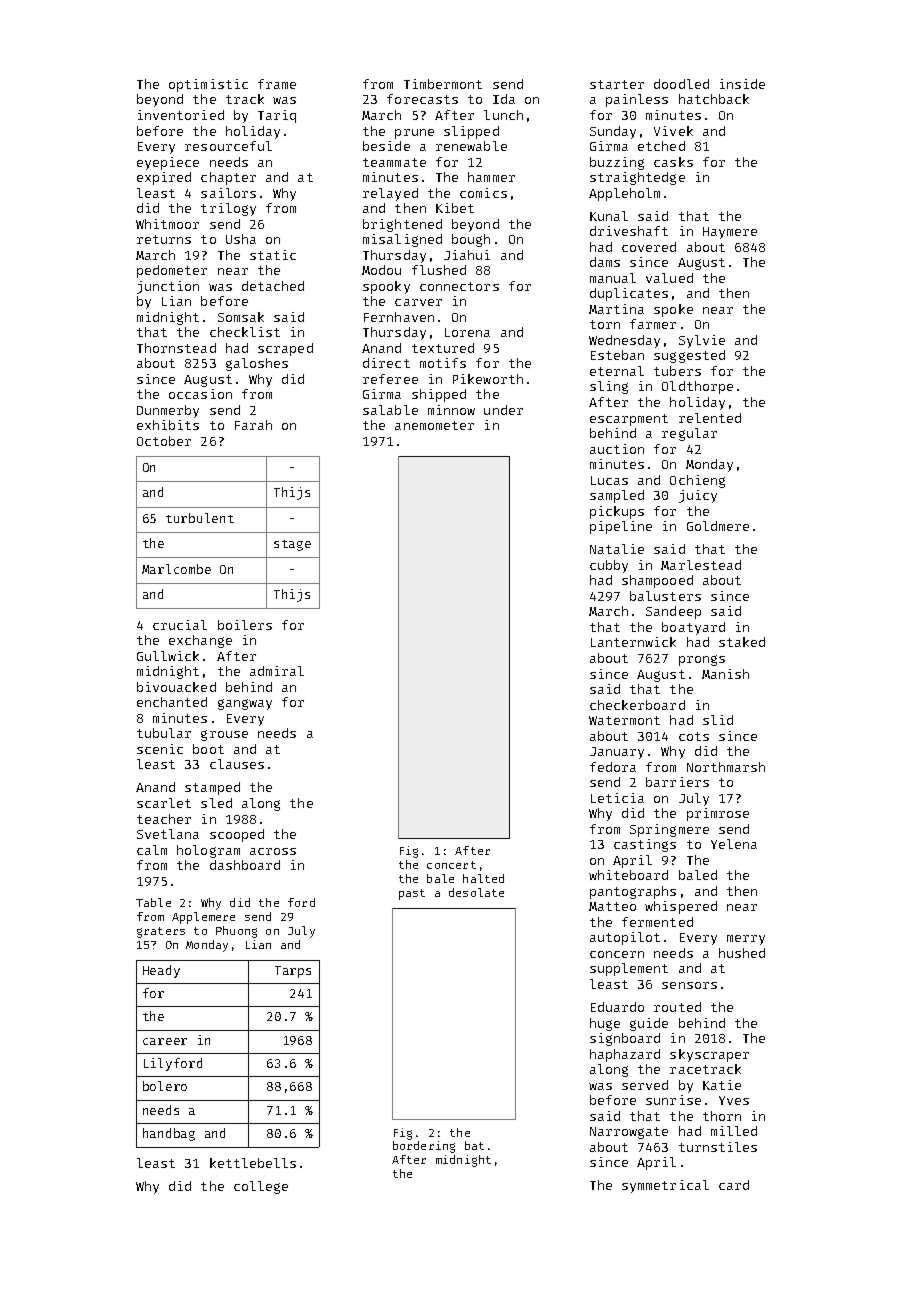 Image resolution: width=908 pixels, height=1316 pixels. I want to click on gangway, so click(245, 704).
